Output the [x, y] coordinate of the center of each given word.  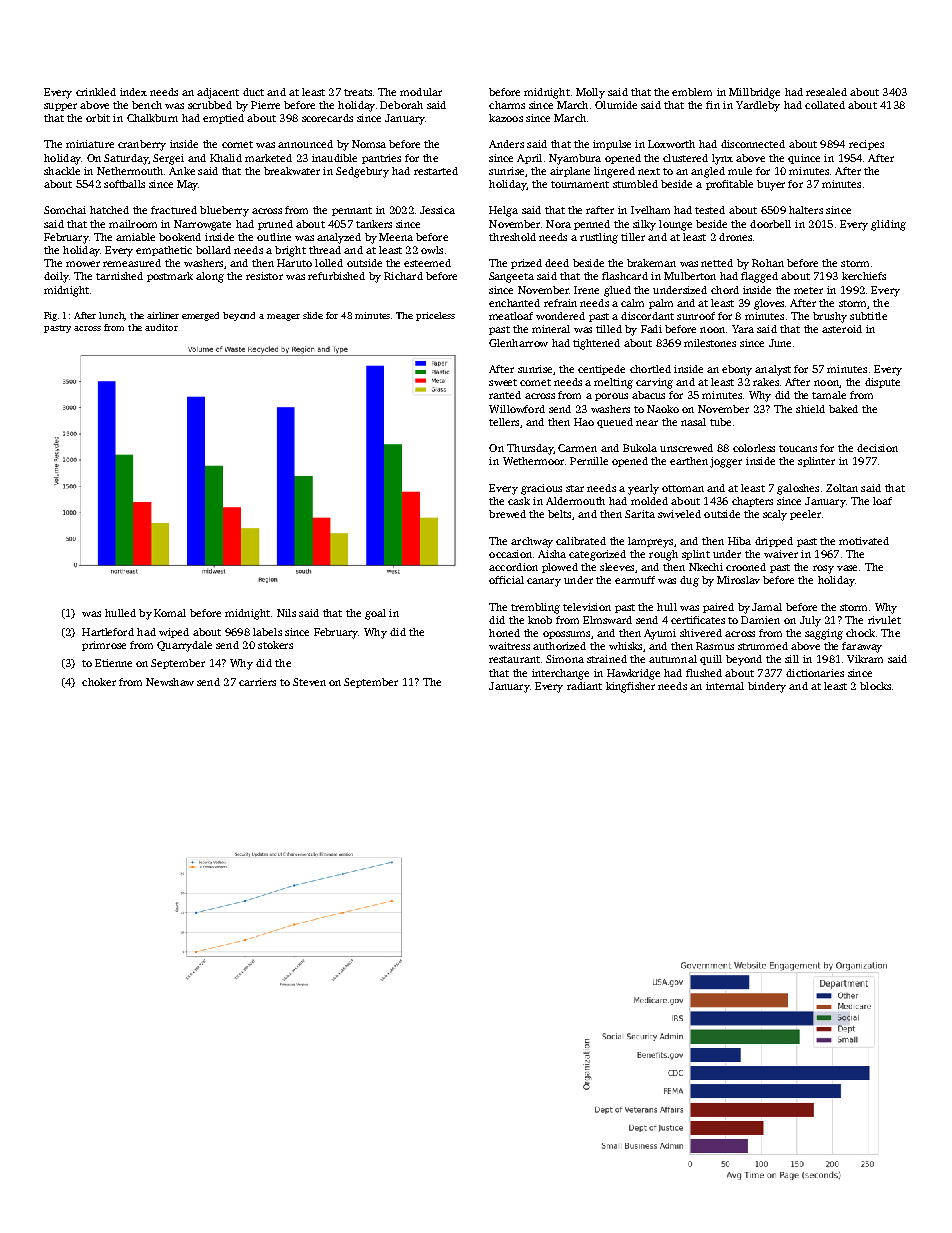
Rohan [768, 263]
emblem [692, 92]
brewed [507, 514]
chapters [752, 502]
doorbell [770, 224]
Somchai [65, 210]
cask [519, 501]
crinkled [96, 92]
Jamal [767, 607]
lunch [112, 316]
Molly [590, 93]
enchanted [514, 303]
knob [540, 620]
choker [99, 682]
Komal [170, 613]
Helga [503, 211]
